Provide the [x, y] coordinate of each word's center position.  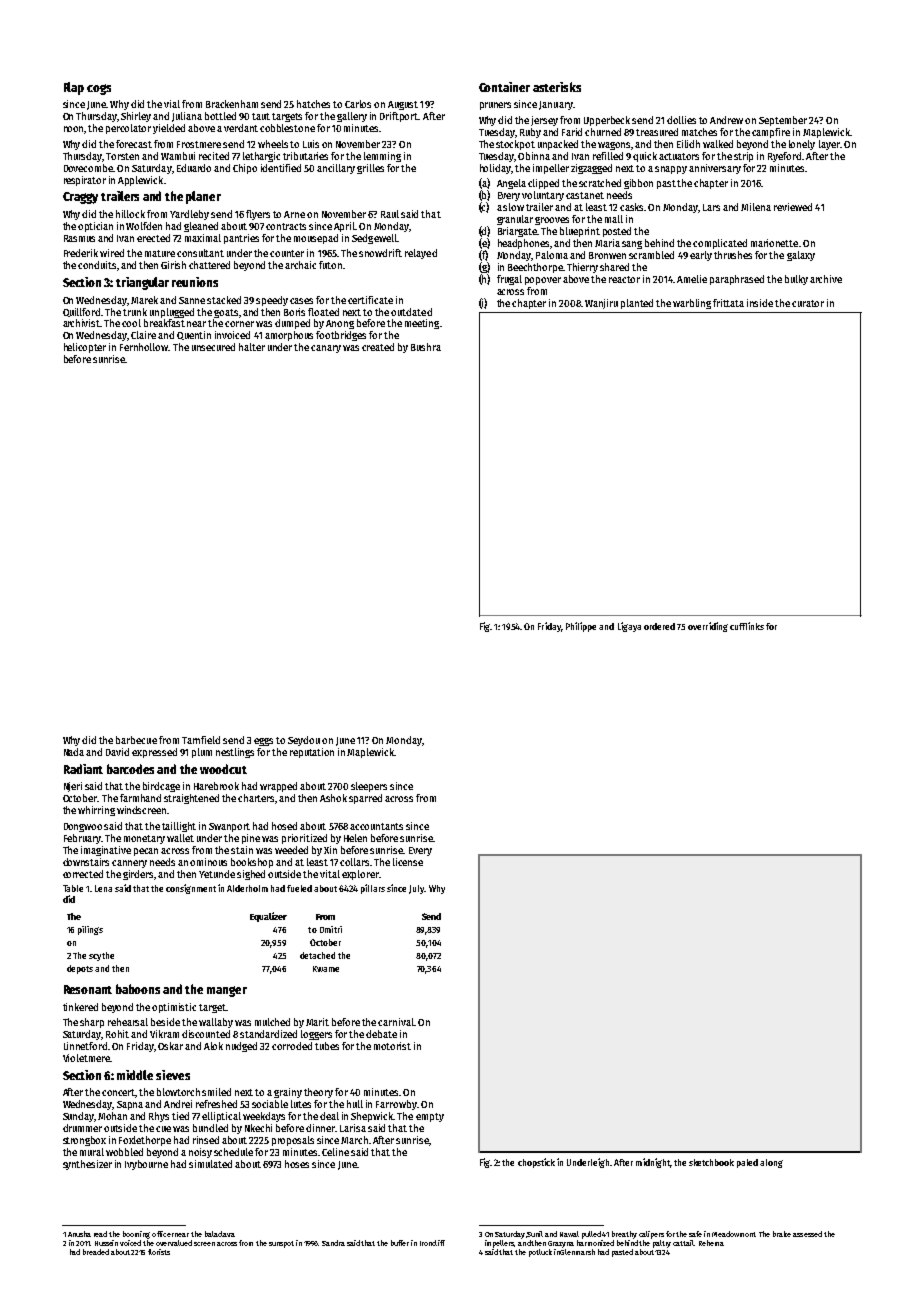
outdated [411, 312]
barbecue [136, 740]
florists [159, 1252]
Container [504, 87]
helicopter [85, 348]
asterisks [557, 87]
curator [808, 303]
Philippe [581, 627]
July [417, 889]
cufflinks [747, 626]
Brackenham [232, 104]
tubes [327, 1046]
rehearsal [128, 1022]
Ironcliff [432, 1243]
